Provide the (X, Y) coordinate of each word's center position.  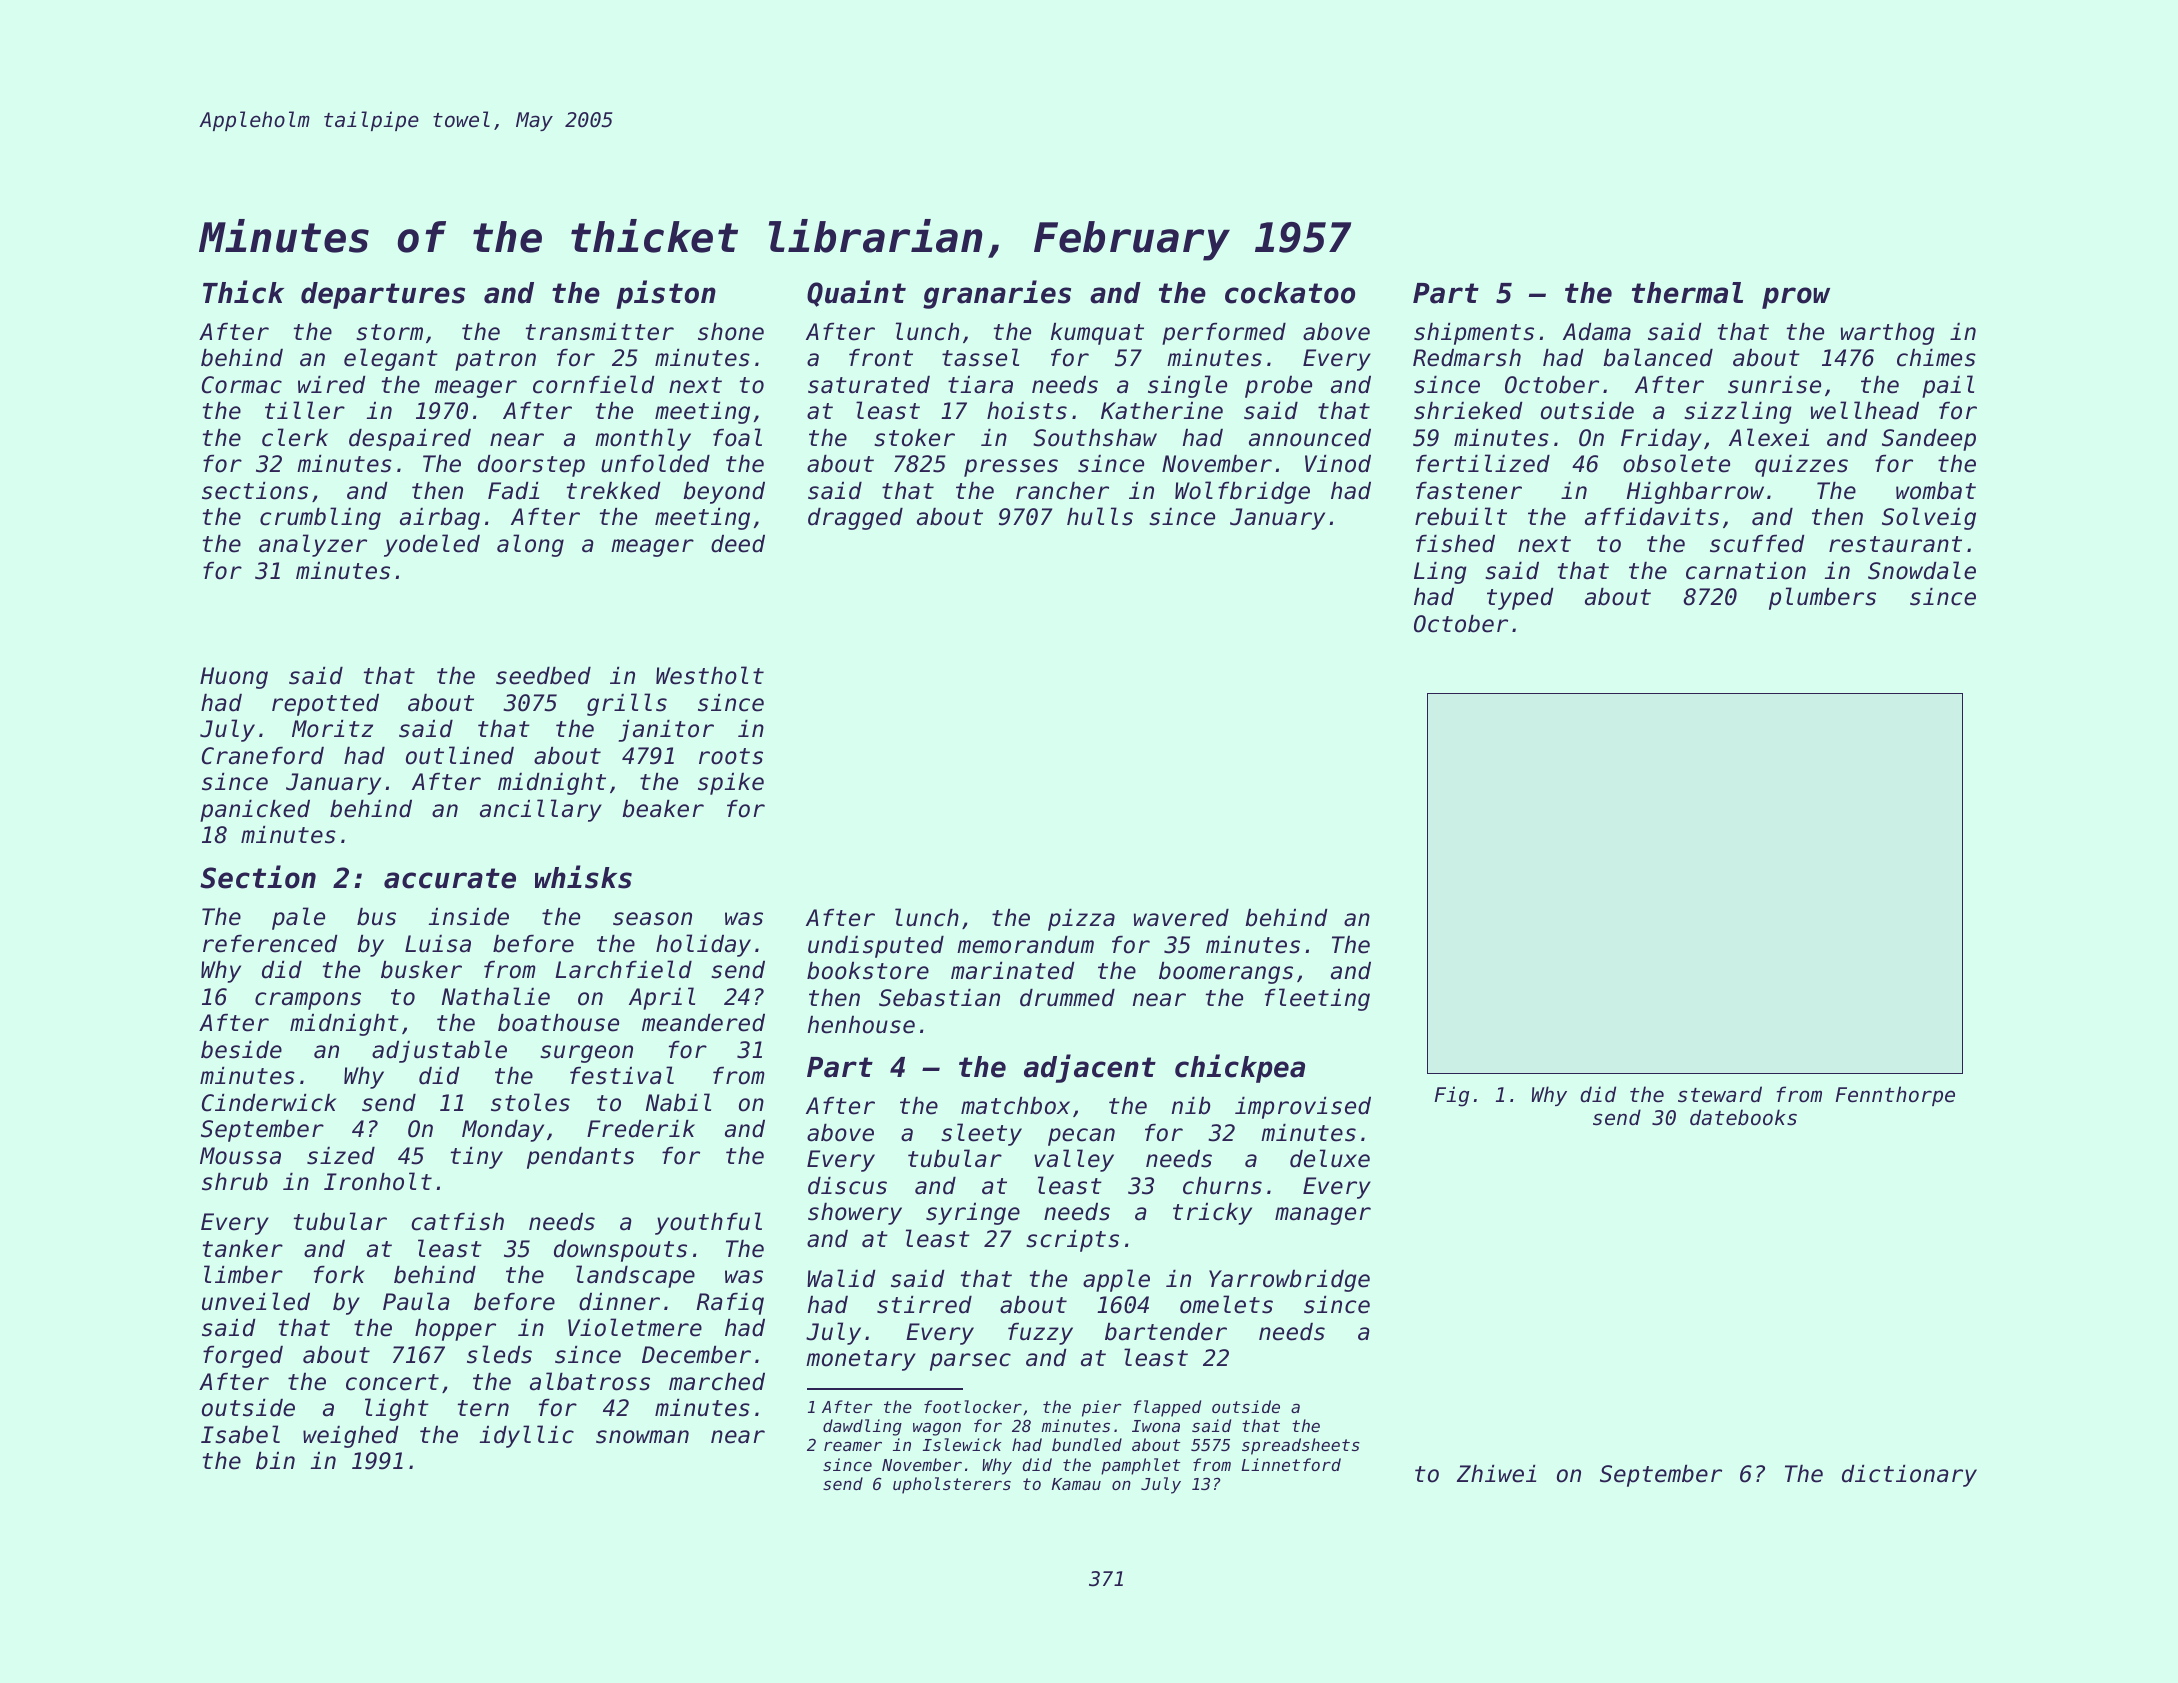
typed (1520, 599)
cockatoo (1290, 293)
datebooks (1743, 1117)
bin (275, 1461)
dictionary (1909, 1476)
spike (731, 784)
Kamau (1076, 1484)
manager (1323, 1216)
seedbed (543, 676)
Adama (1597, 332)
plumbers (1822, 598)
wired (332, 385)
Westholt (710, 675)
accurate (450, 878)
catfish (457, 1222)
